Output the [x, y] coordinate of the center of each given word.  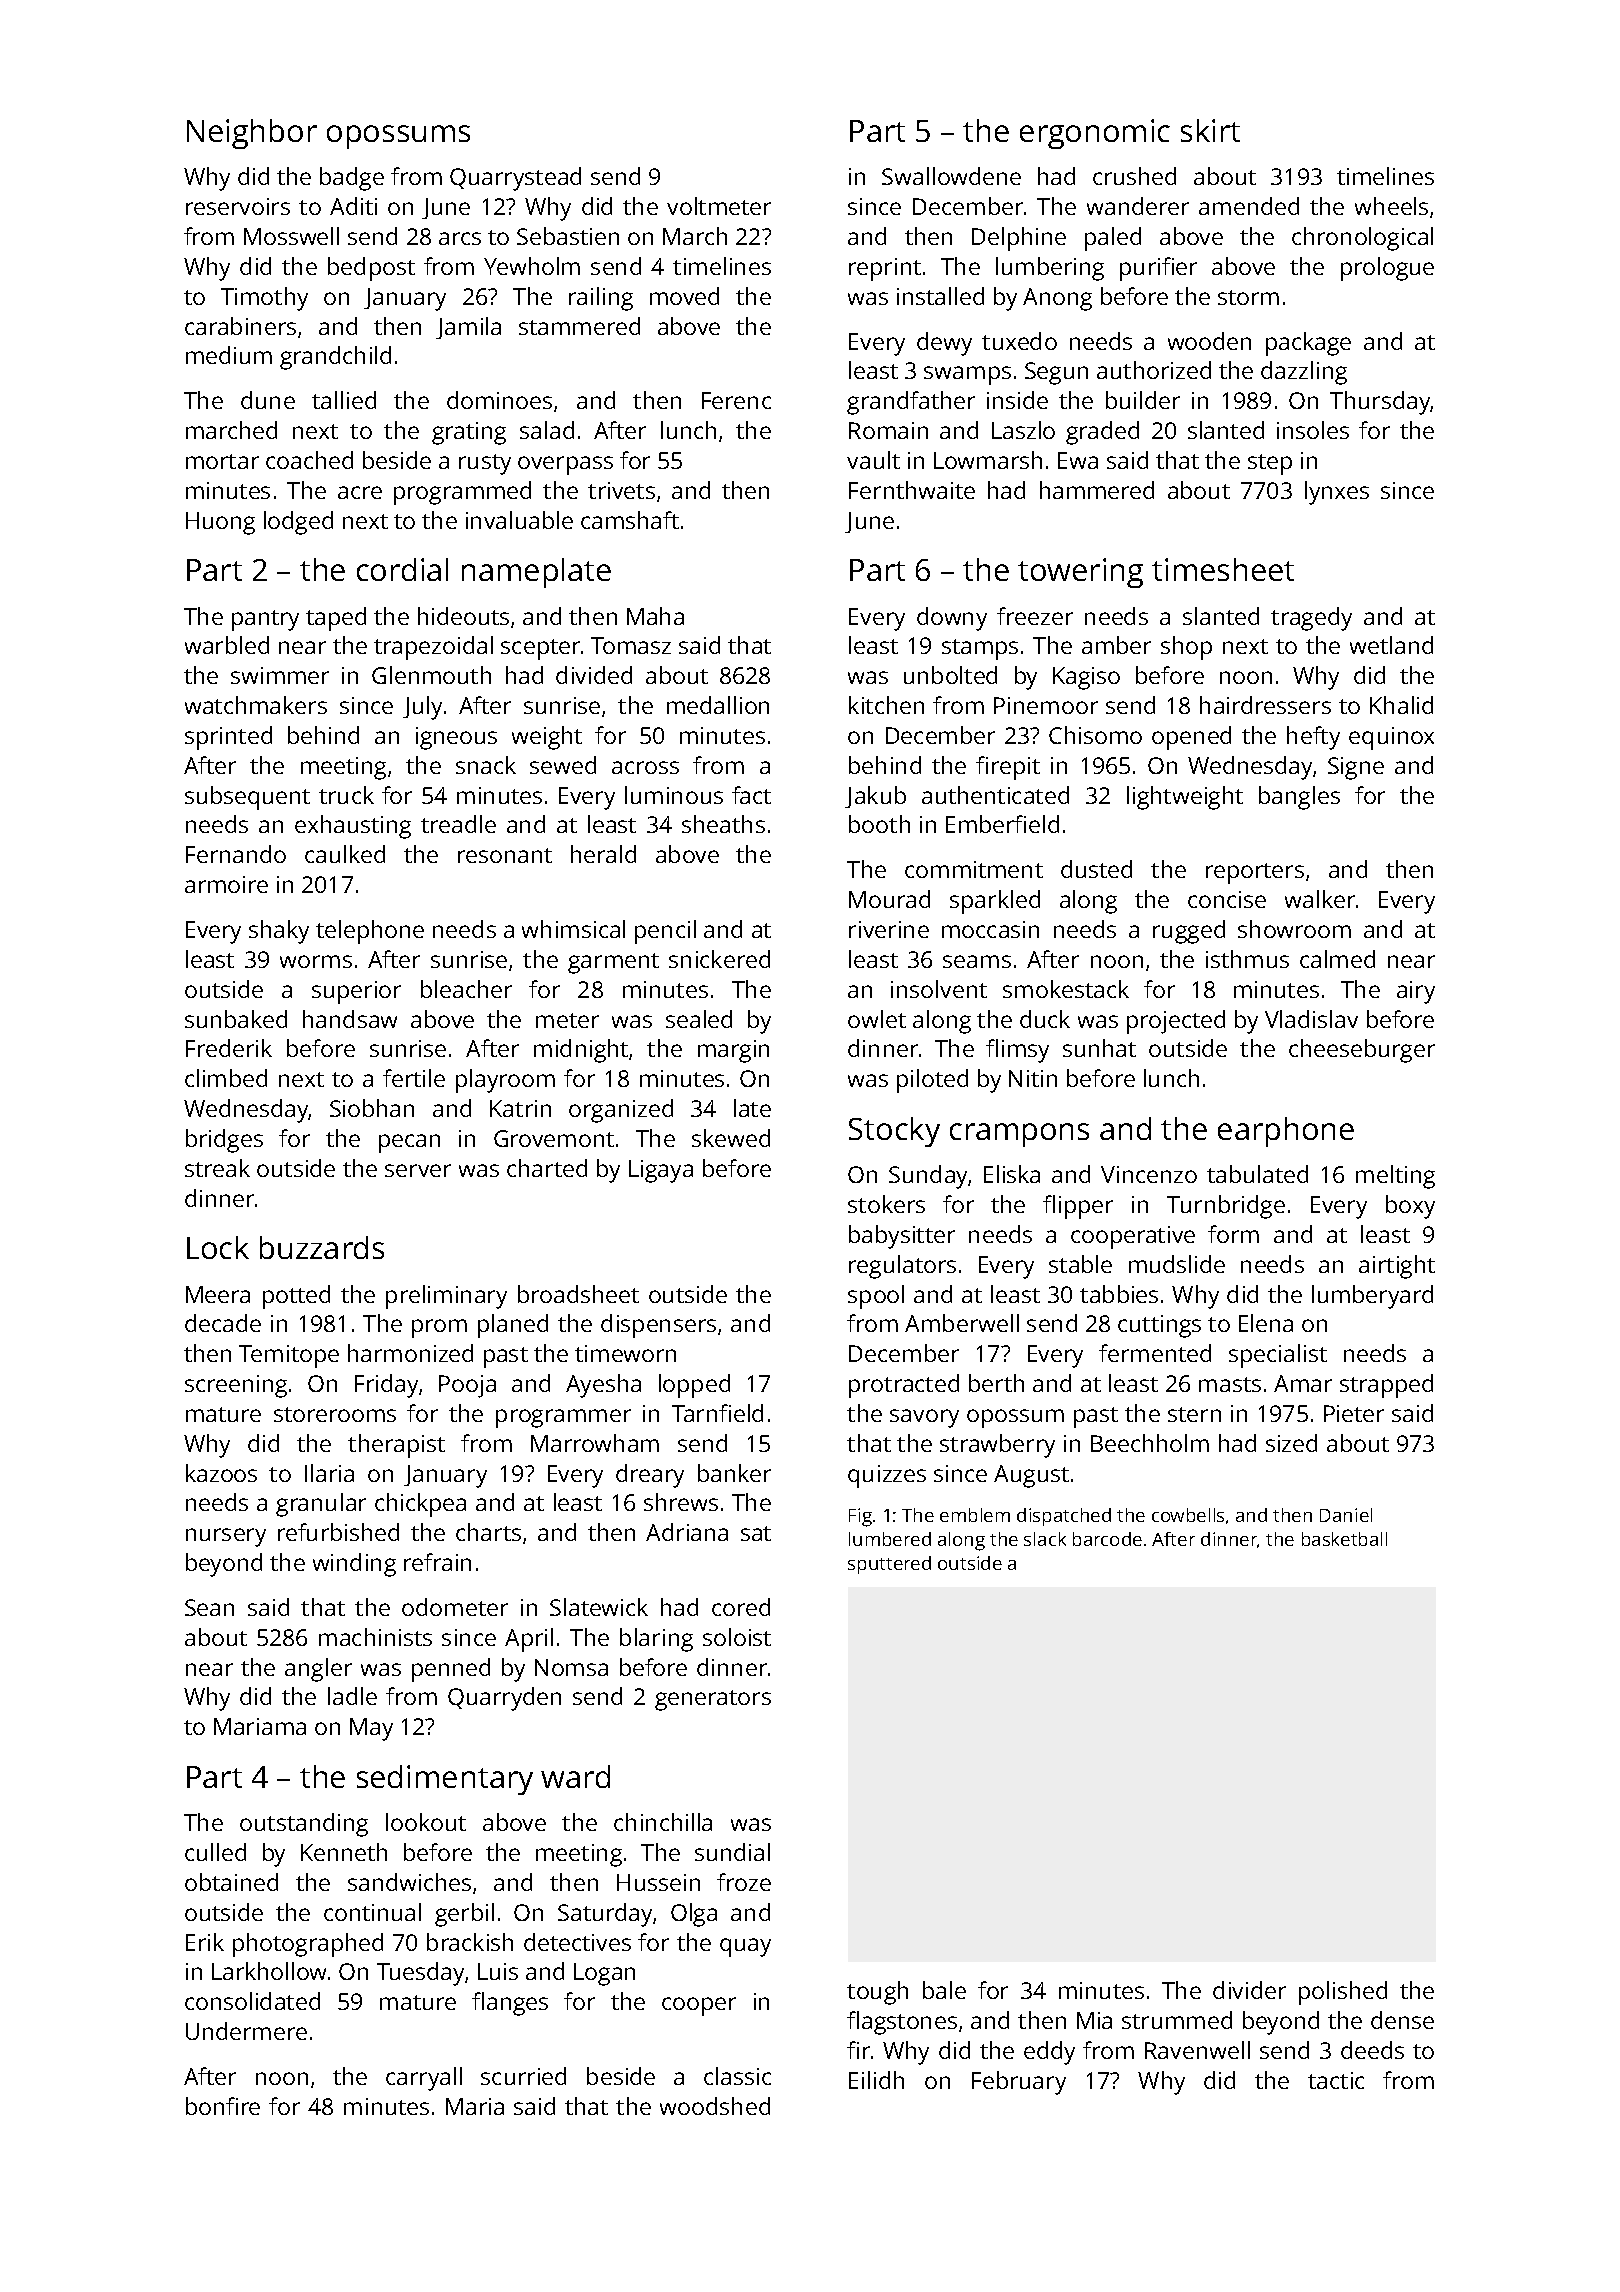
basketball [1344, 1539]
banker [734, 1473]
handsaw [350, 1019]
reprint [885, 269]
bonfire [223, 2106]
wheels [1391, 206]
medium [229, 355]
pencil [665, 932]
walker [1320, 899]
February [1019, 2083]
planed [513, 1326]
